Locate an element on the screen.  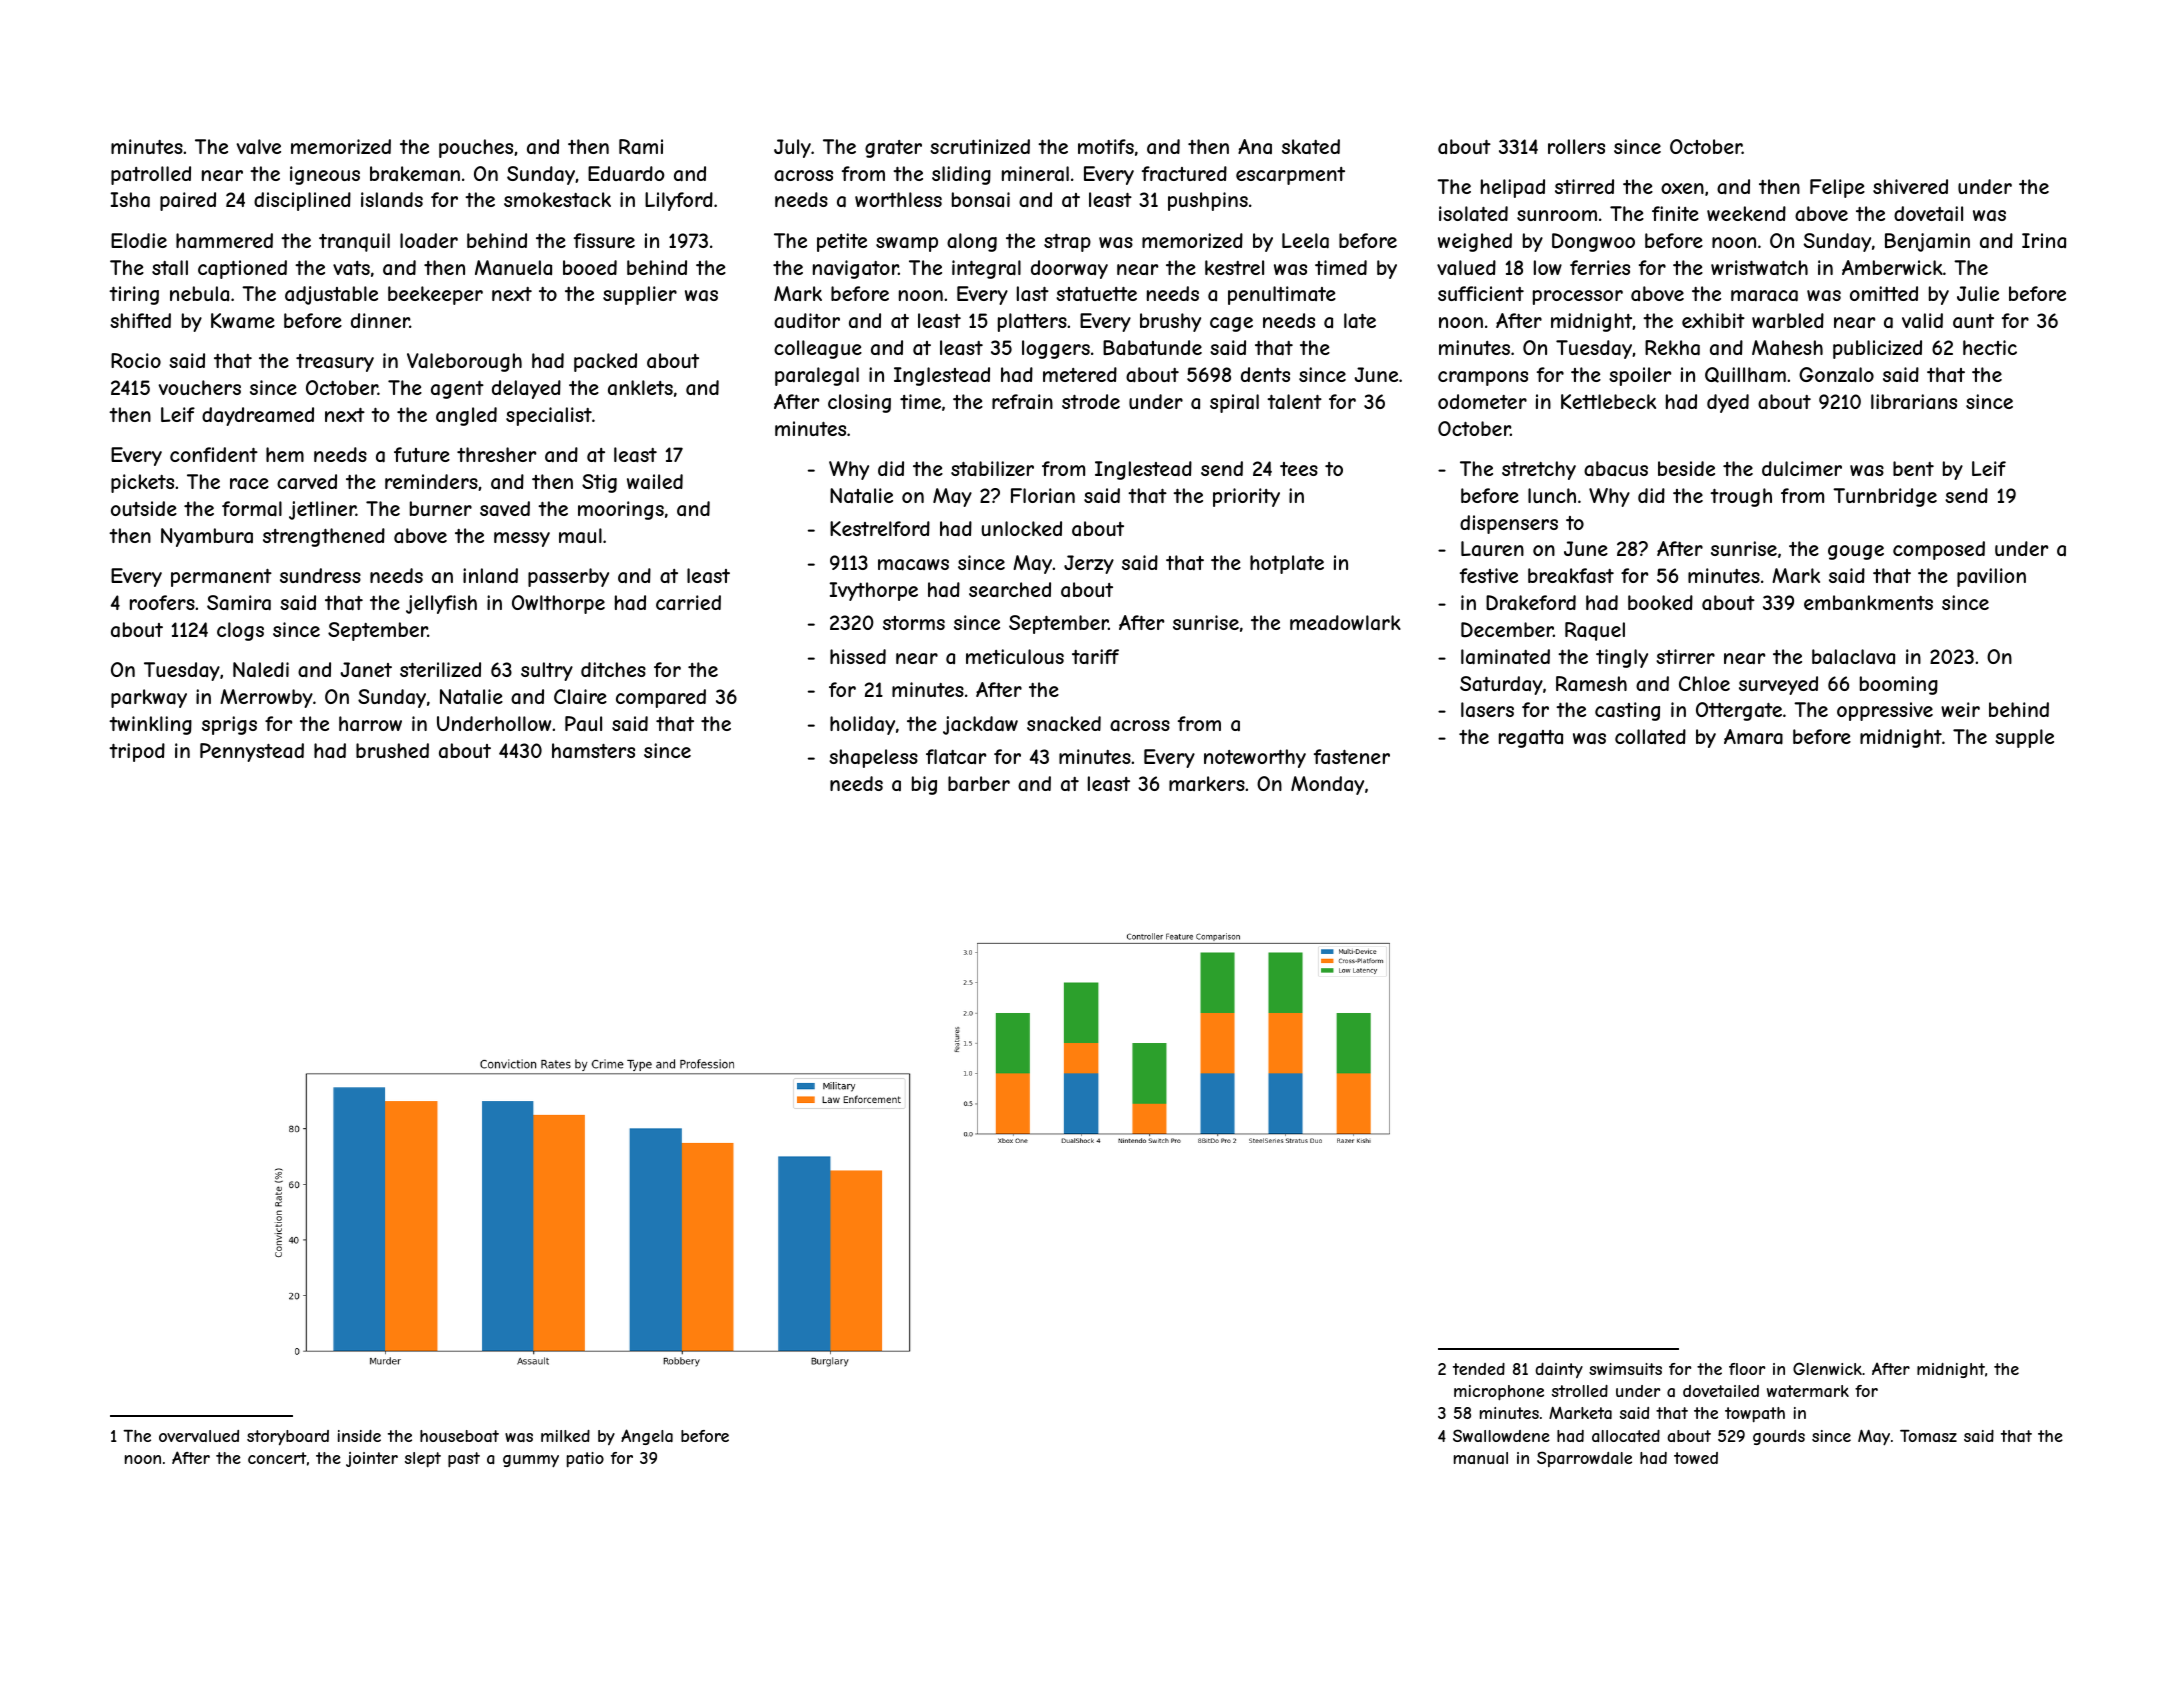
concert is located at coordinates (277, 1458).
